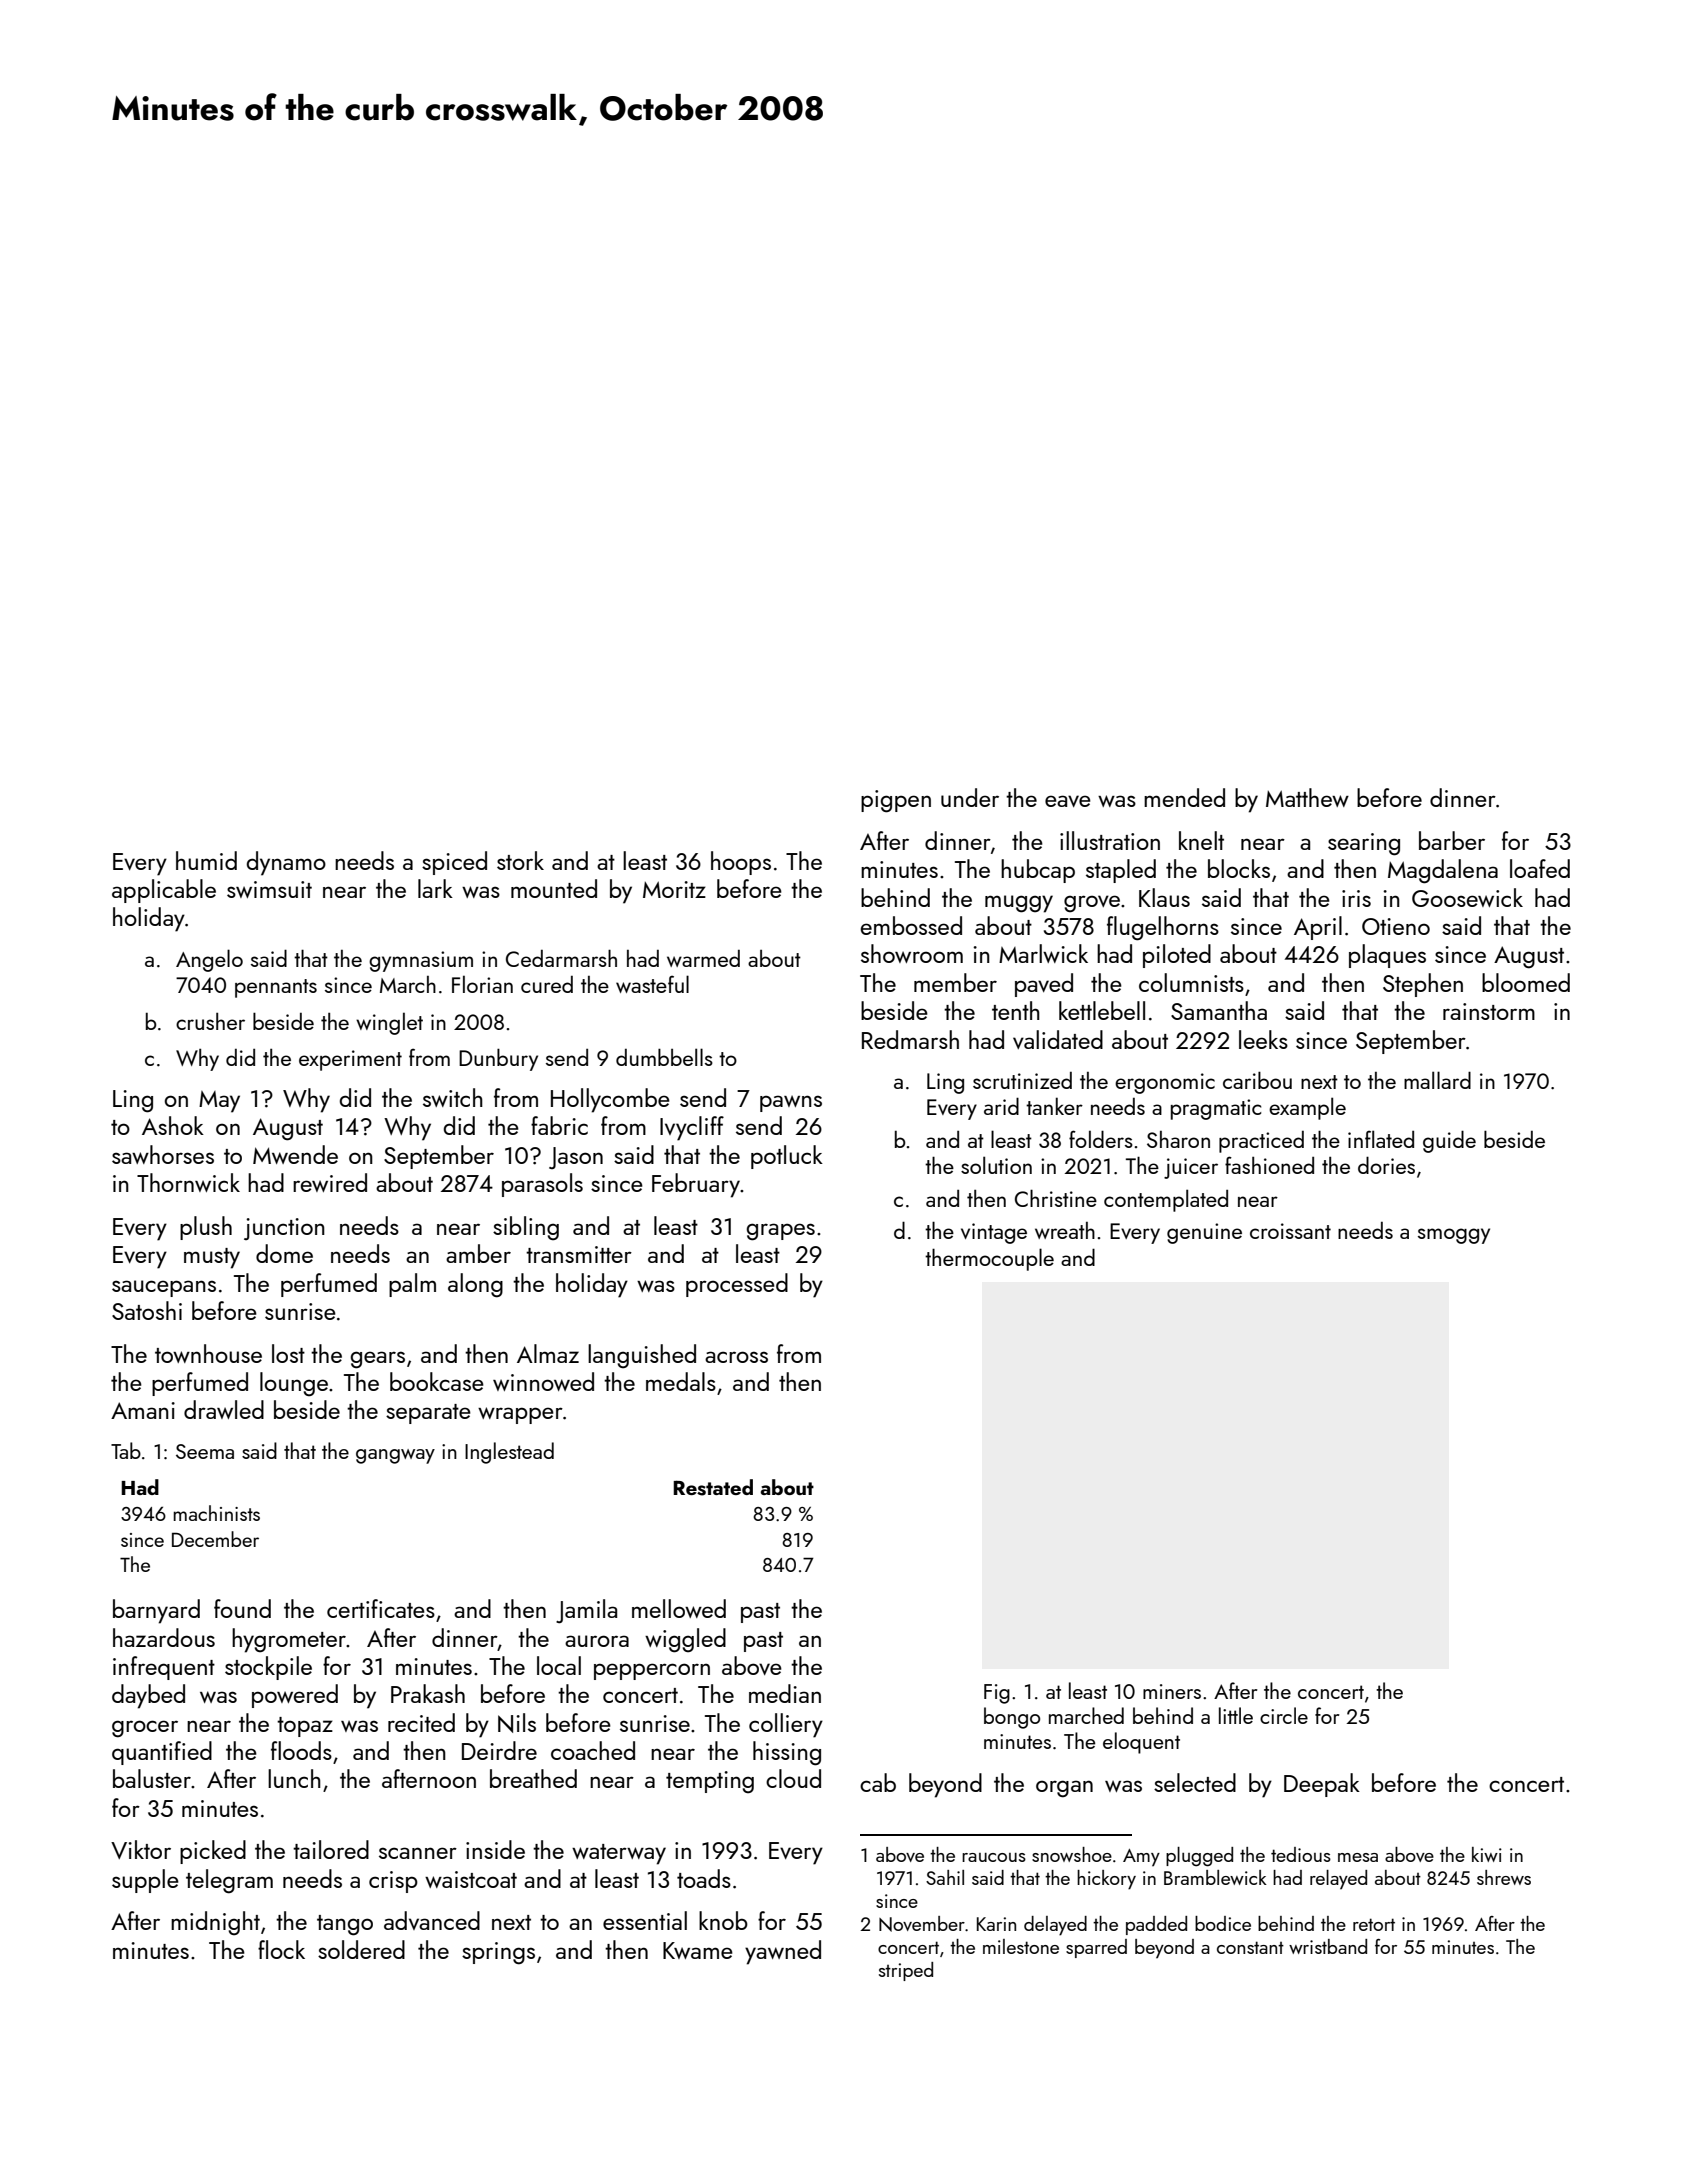  I want to click on humid, so click(206, 860).
